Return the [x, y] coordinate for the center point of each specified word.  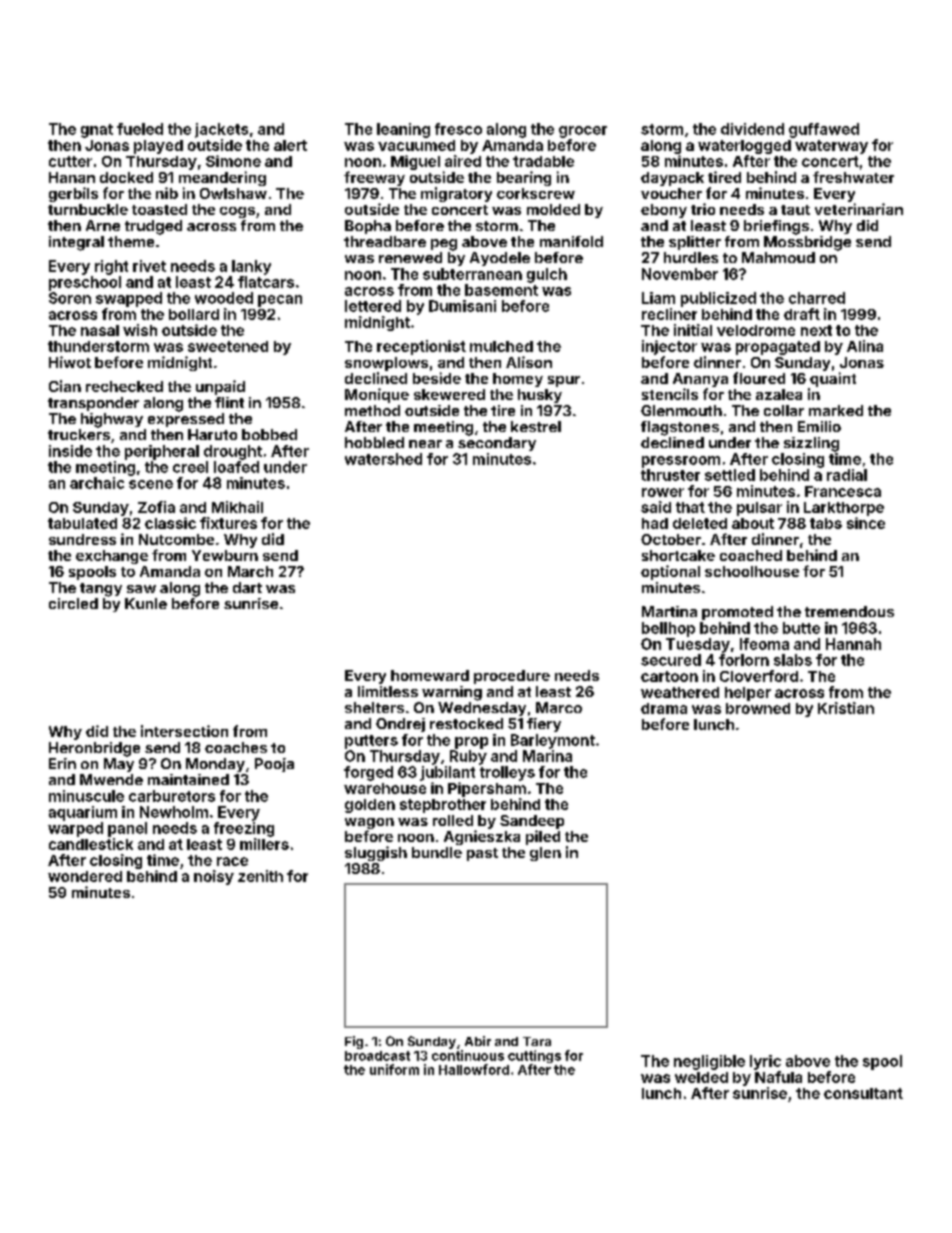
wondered [85, 876]
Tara [537, 1041]
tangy [101, 590]
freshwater [853, 177]
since [866, 523]
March [250, 571]
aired [463, 161]
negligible [709, 1062]
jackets [221, 130]
